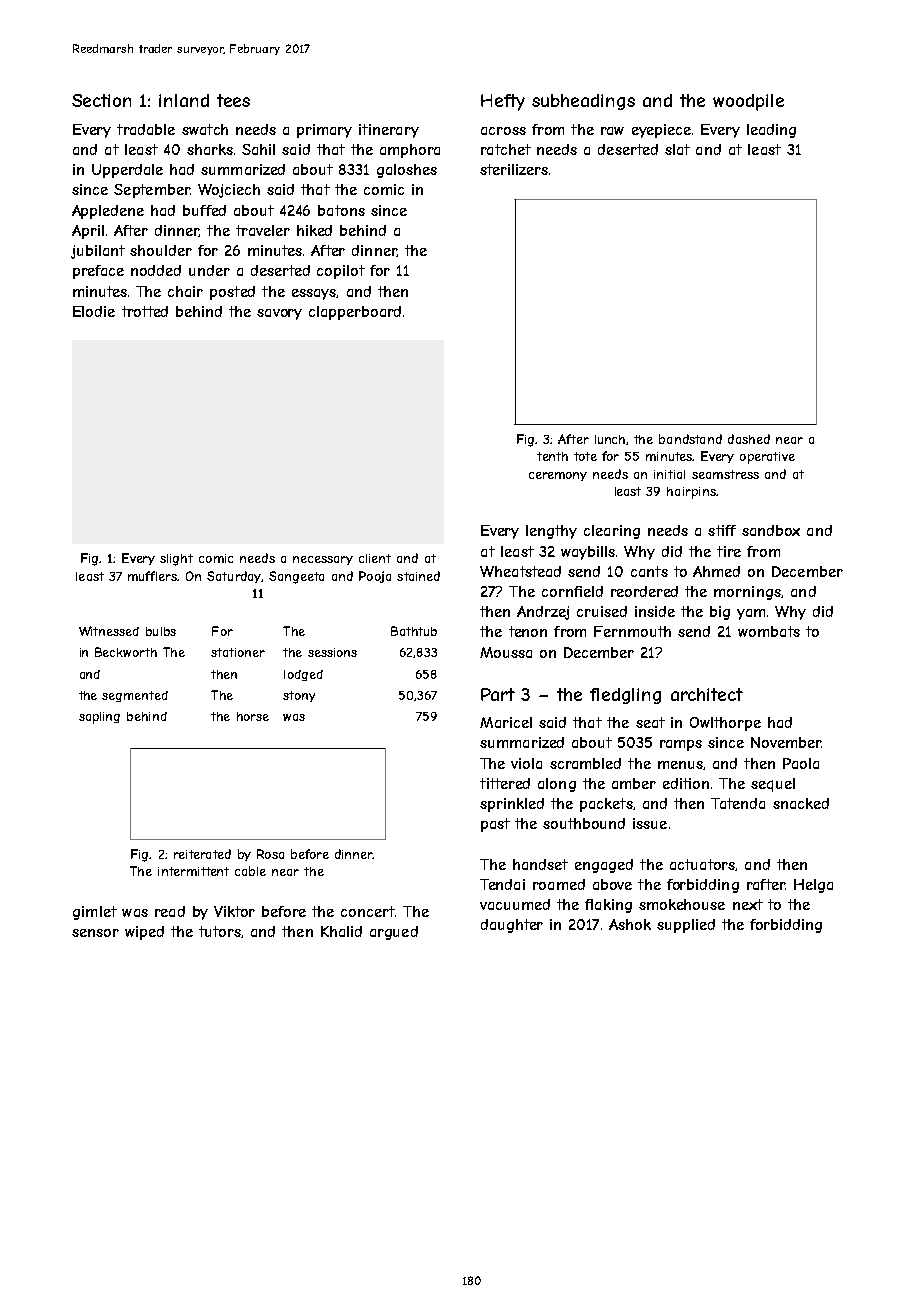 Image resolution: width=924 pixels, height=1308 pixels. What do you see at coordinates (677, 149) in the document?
I see `slat` at bounding box center [677, 149].
